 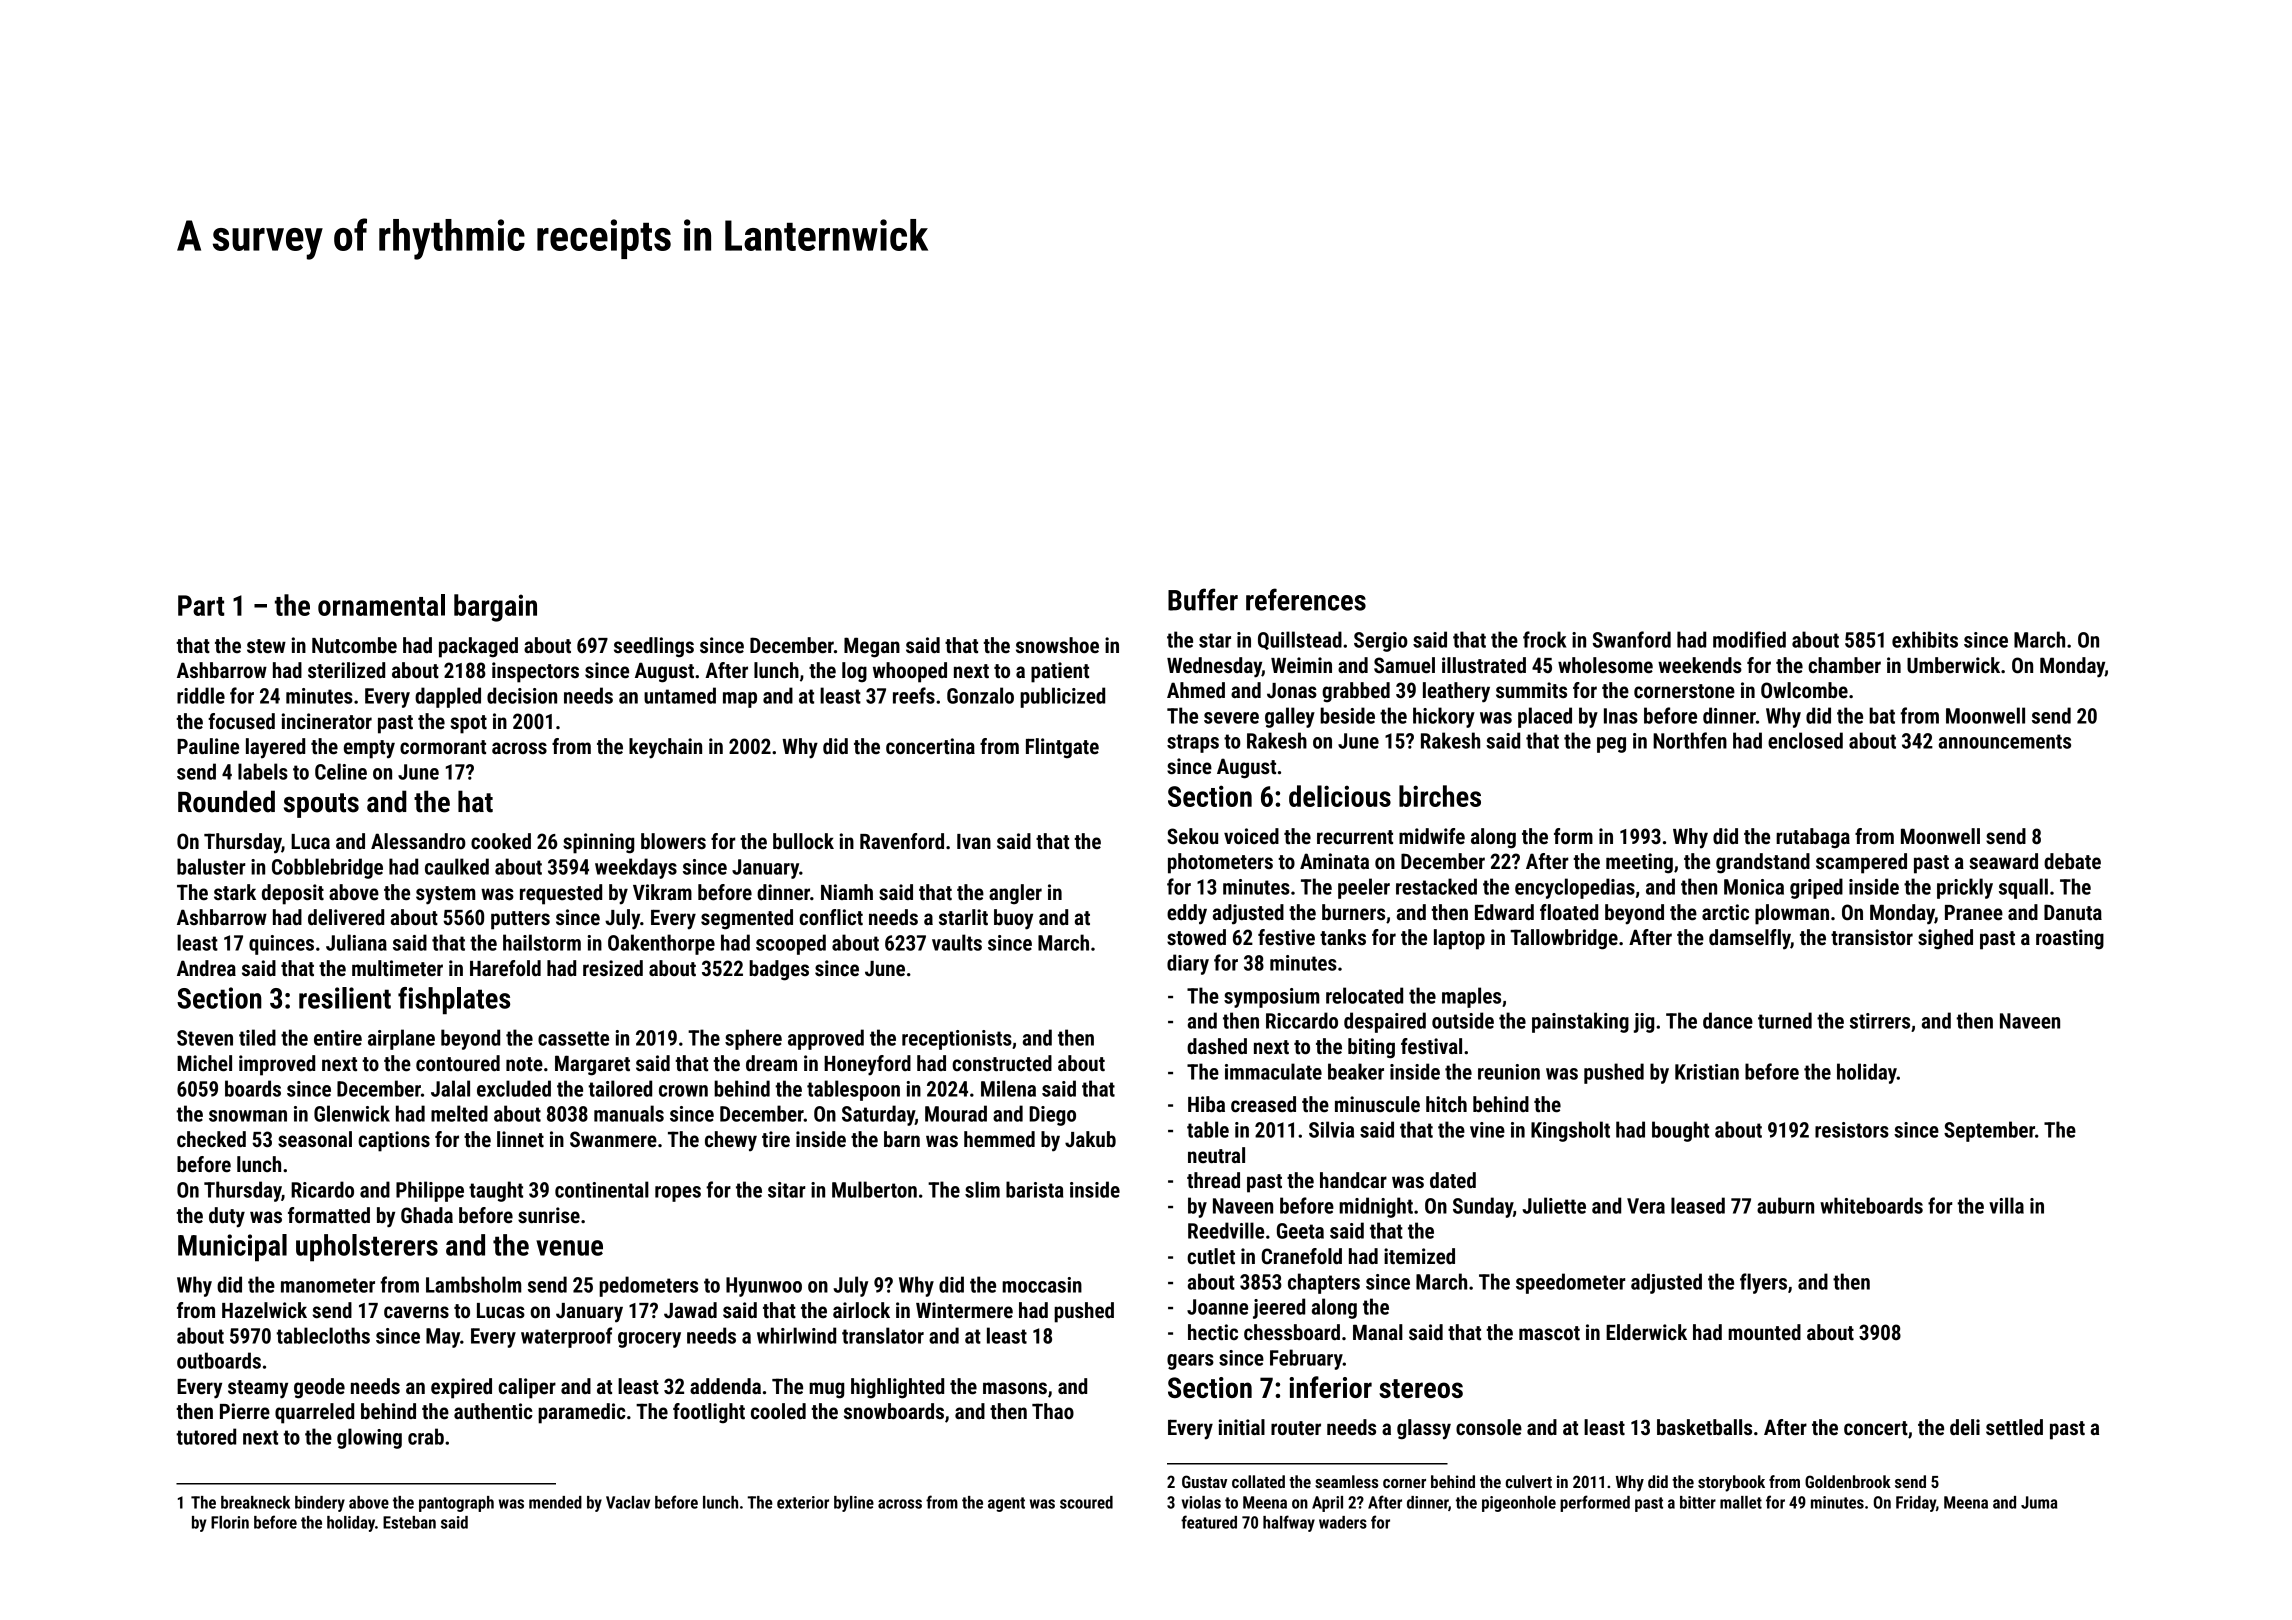 What do you see at coordinates (1209, 1522) in the screenshot?
I see `featured` at bounding box center [1209, 1522].
